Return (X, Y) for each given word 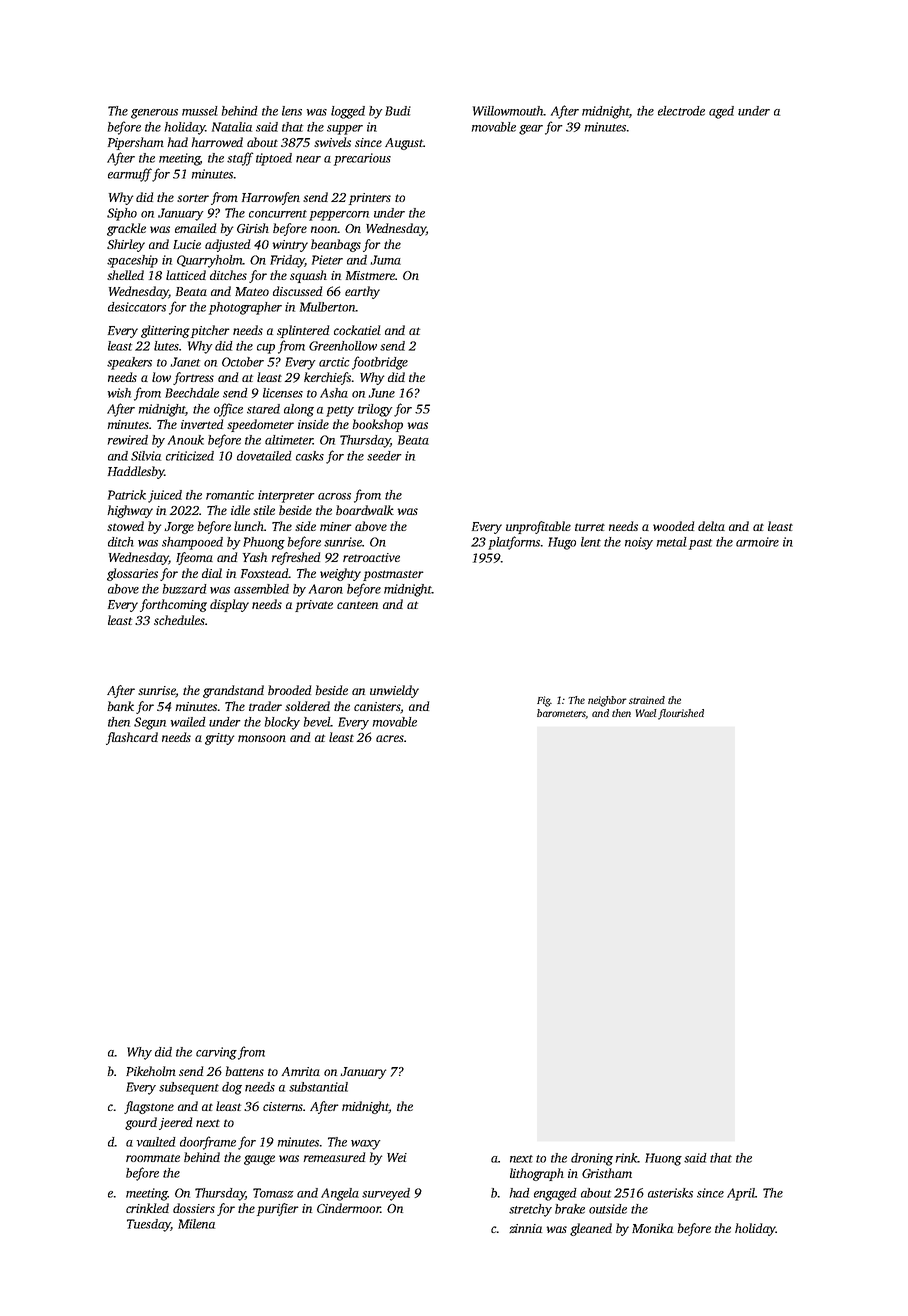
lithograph (537, 1174)
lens (292, 111)
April (741, 1194)
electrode (681, 111)
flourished (681, 714)
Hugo (562, 543)
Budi (398, 111)
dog (232, 1088)
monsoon (262, 738)
